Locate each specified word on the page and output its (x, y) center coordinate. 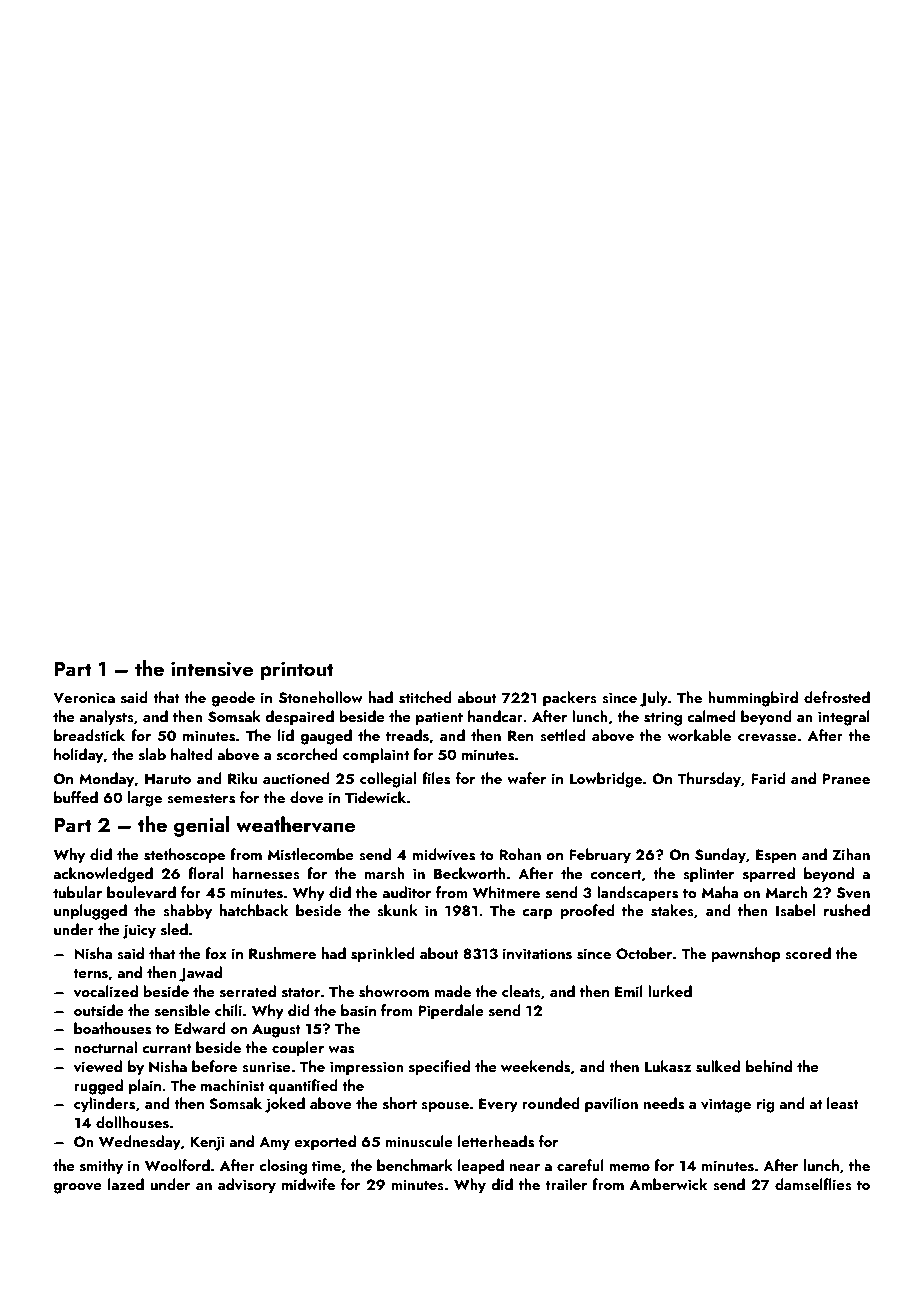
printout (297, 671)
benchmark (415, 1165)
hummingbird (753, 699)
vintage (726, 1105)
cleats (521, 991)
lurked (670, 991)
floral (205, 873)
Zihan (851, 854)
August (276, 1030)
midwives (443, 854)
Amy (274, 1143)
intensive (212, 669)
